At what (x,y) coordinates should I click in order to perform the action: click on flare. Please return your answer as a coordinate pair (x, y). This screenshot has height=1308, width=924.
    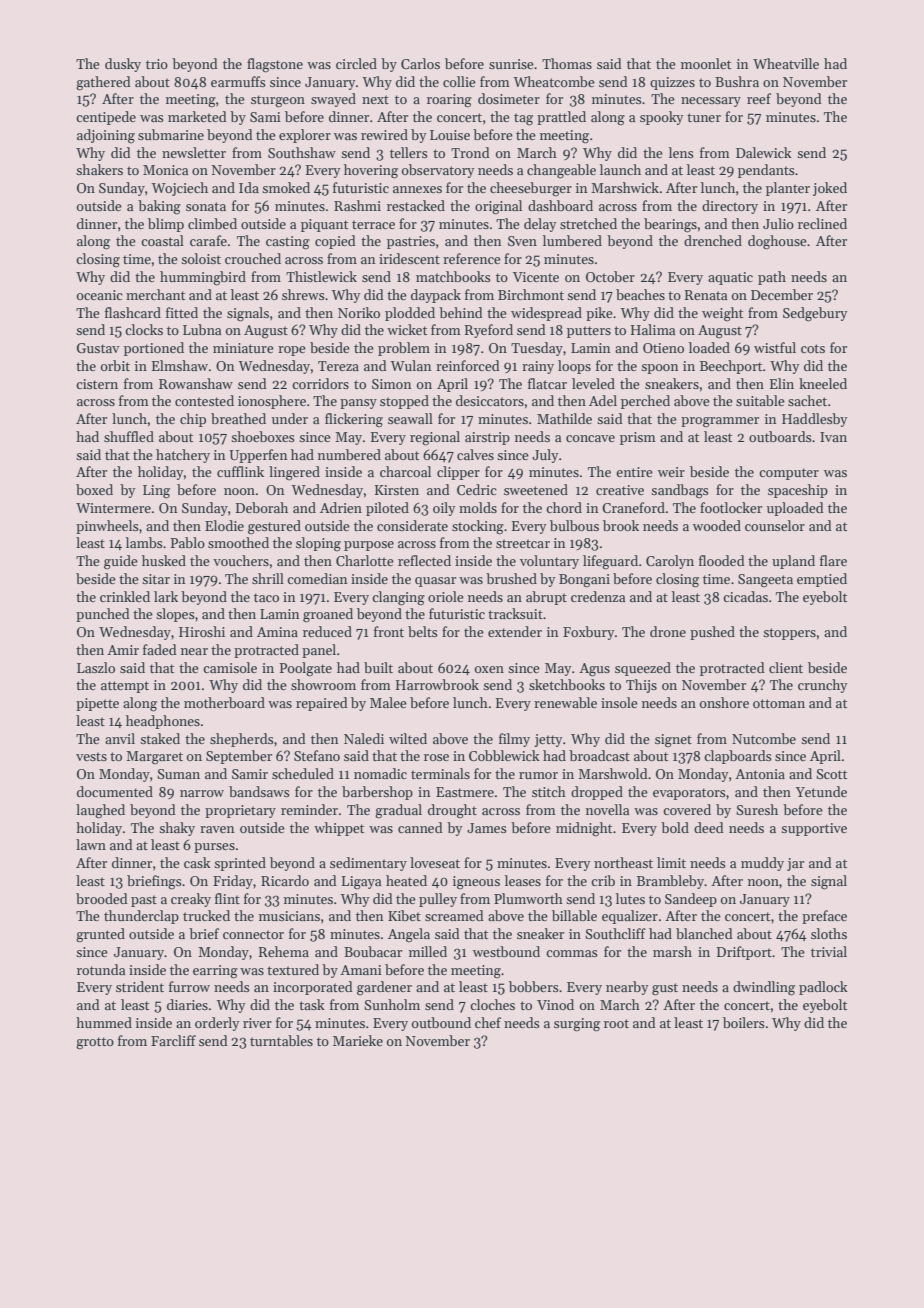
    Looking at the image, I should click on (833, 560).
